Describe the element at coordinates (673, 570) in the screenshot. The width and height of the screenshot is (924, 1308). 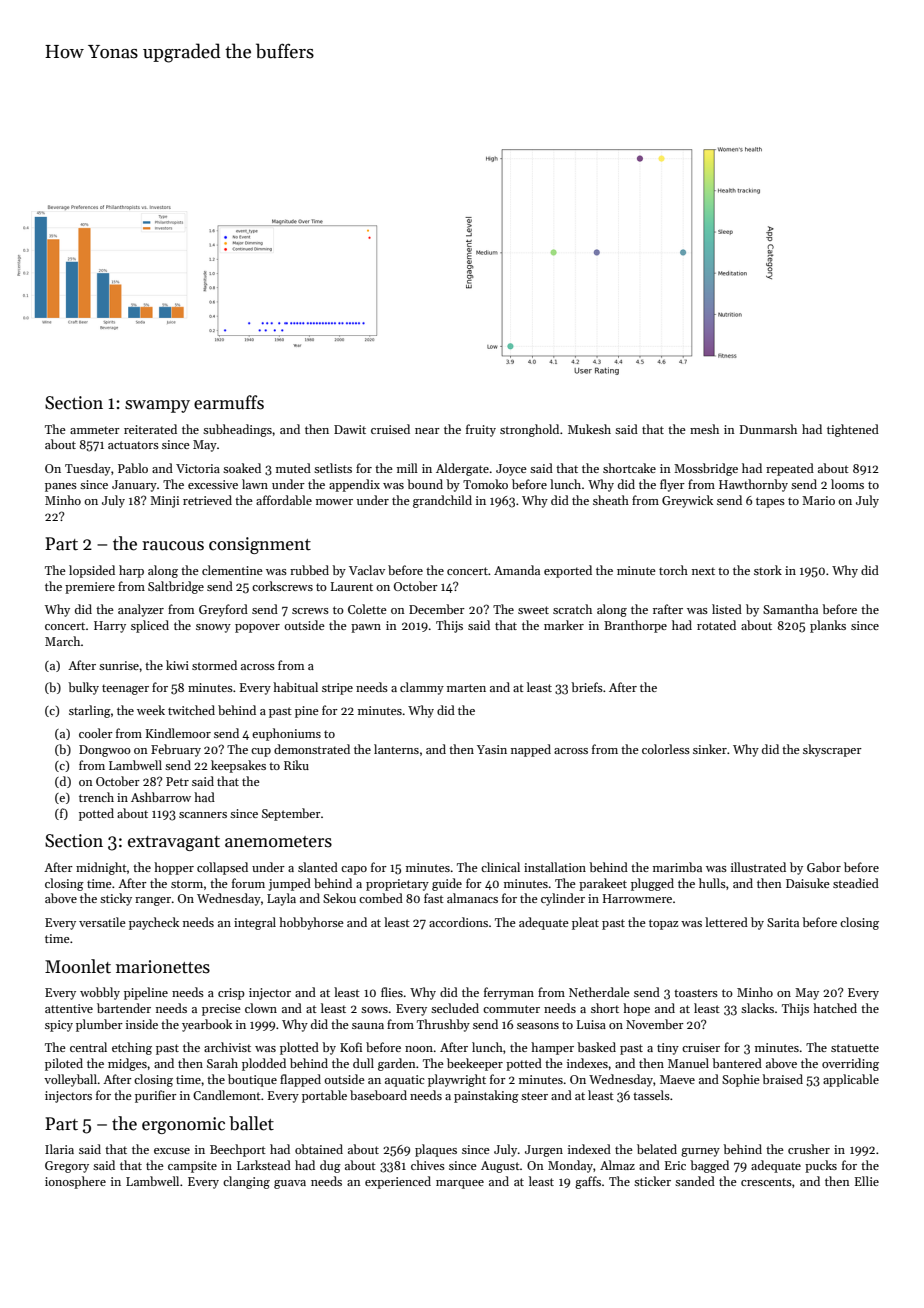
I see `torch` at that location.
